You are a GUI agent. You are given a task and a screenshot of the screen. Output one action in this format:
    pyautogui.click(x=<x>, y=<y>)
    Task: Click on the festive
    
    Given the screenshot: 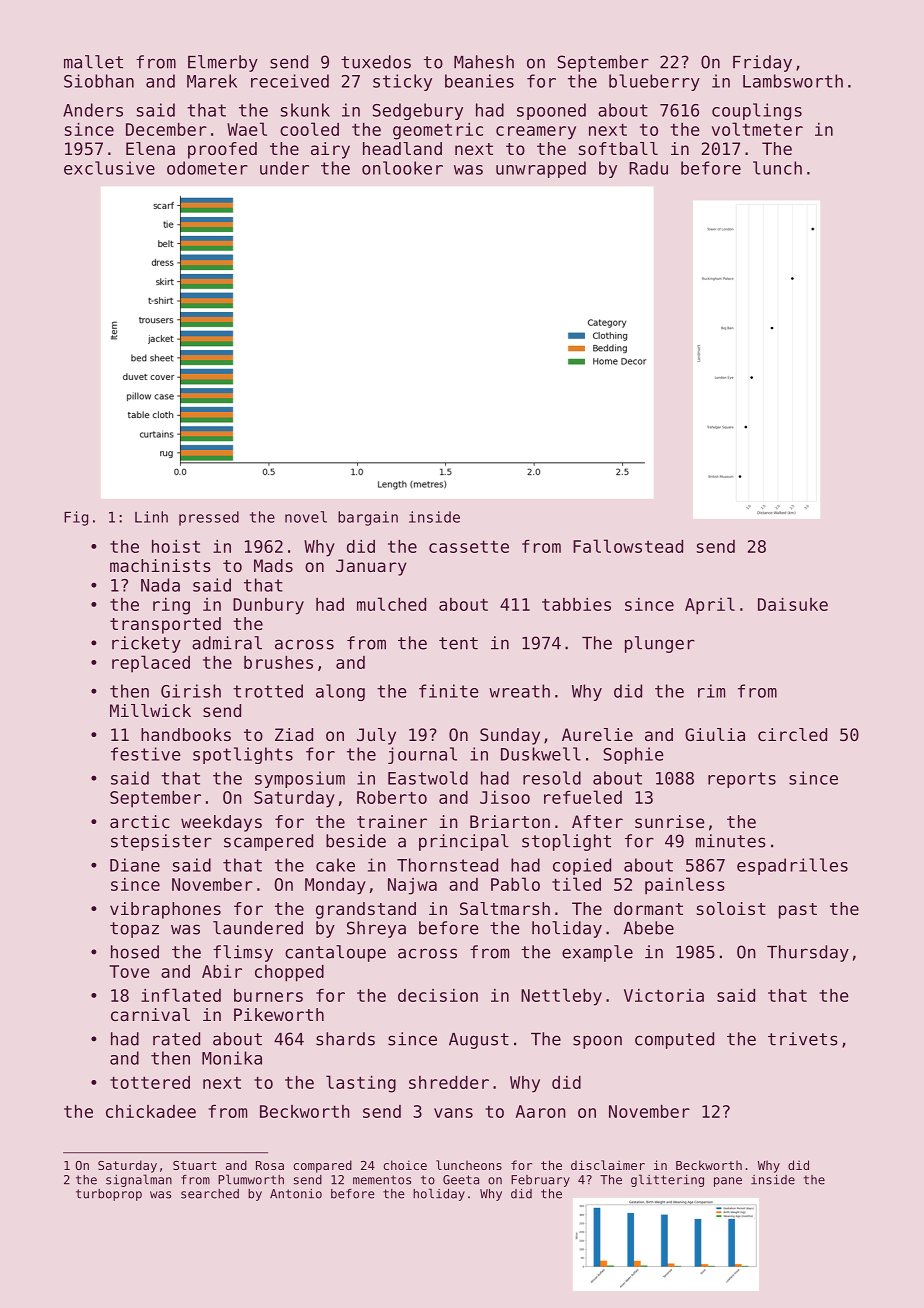 What is the action you would take?
    pyautogui.click(x=146, y=754)
